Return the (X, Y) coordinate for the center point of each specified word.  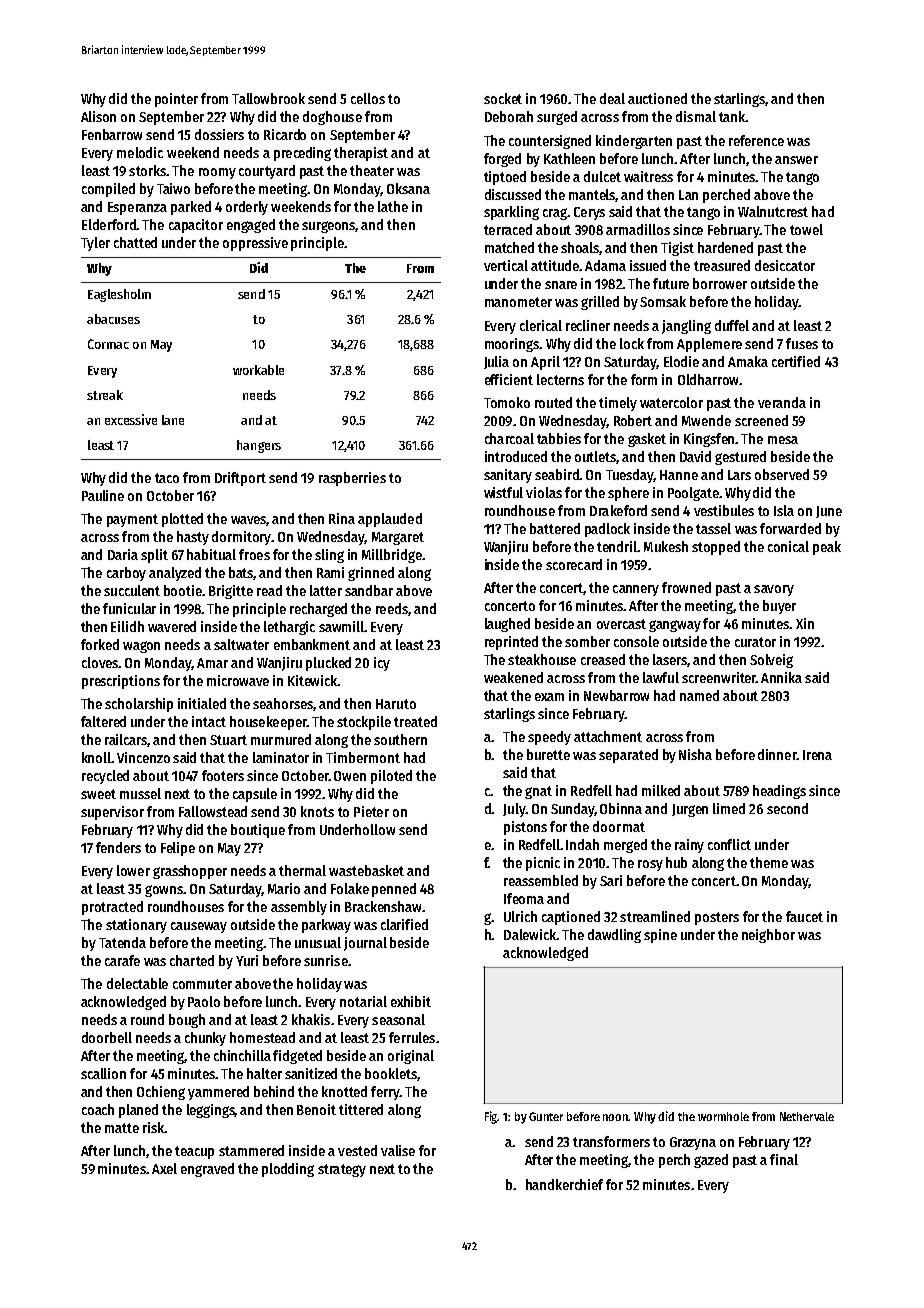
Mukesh (666, 546)
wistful (503, 492)
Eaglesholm (119, 295)
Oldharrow (708, 379)
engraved (207, 1170)
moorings (512, 345)
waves (249, 521)
